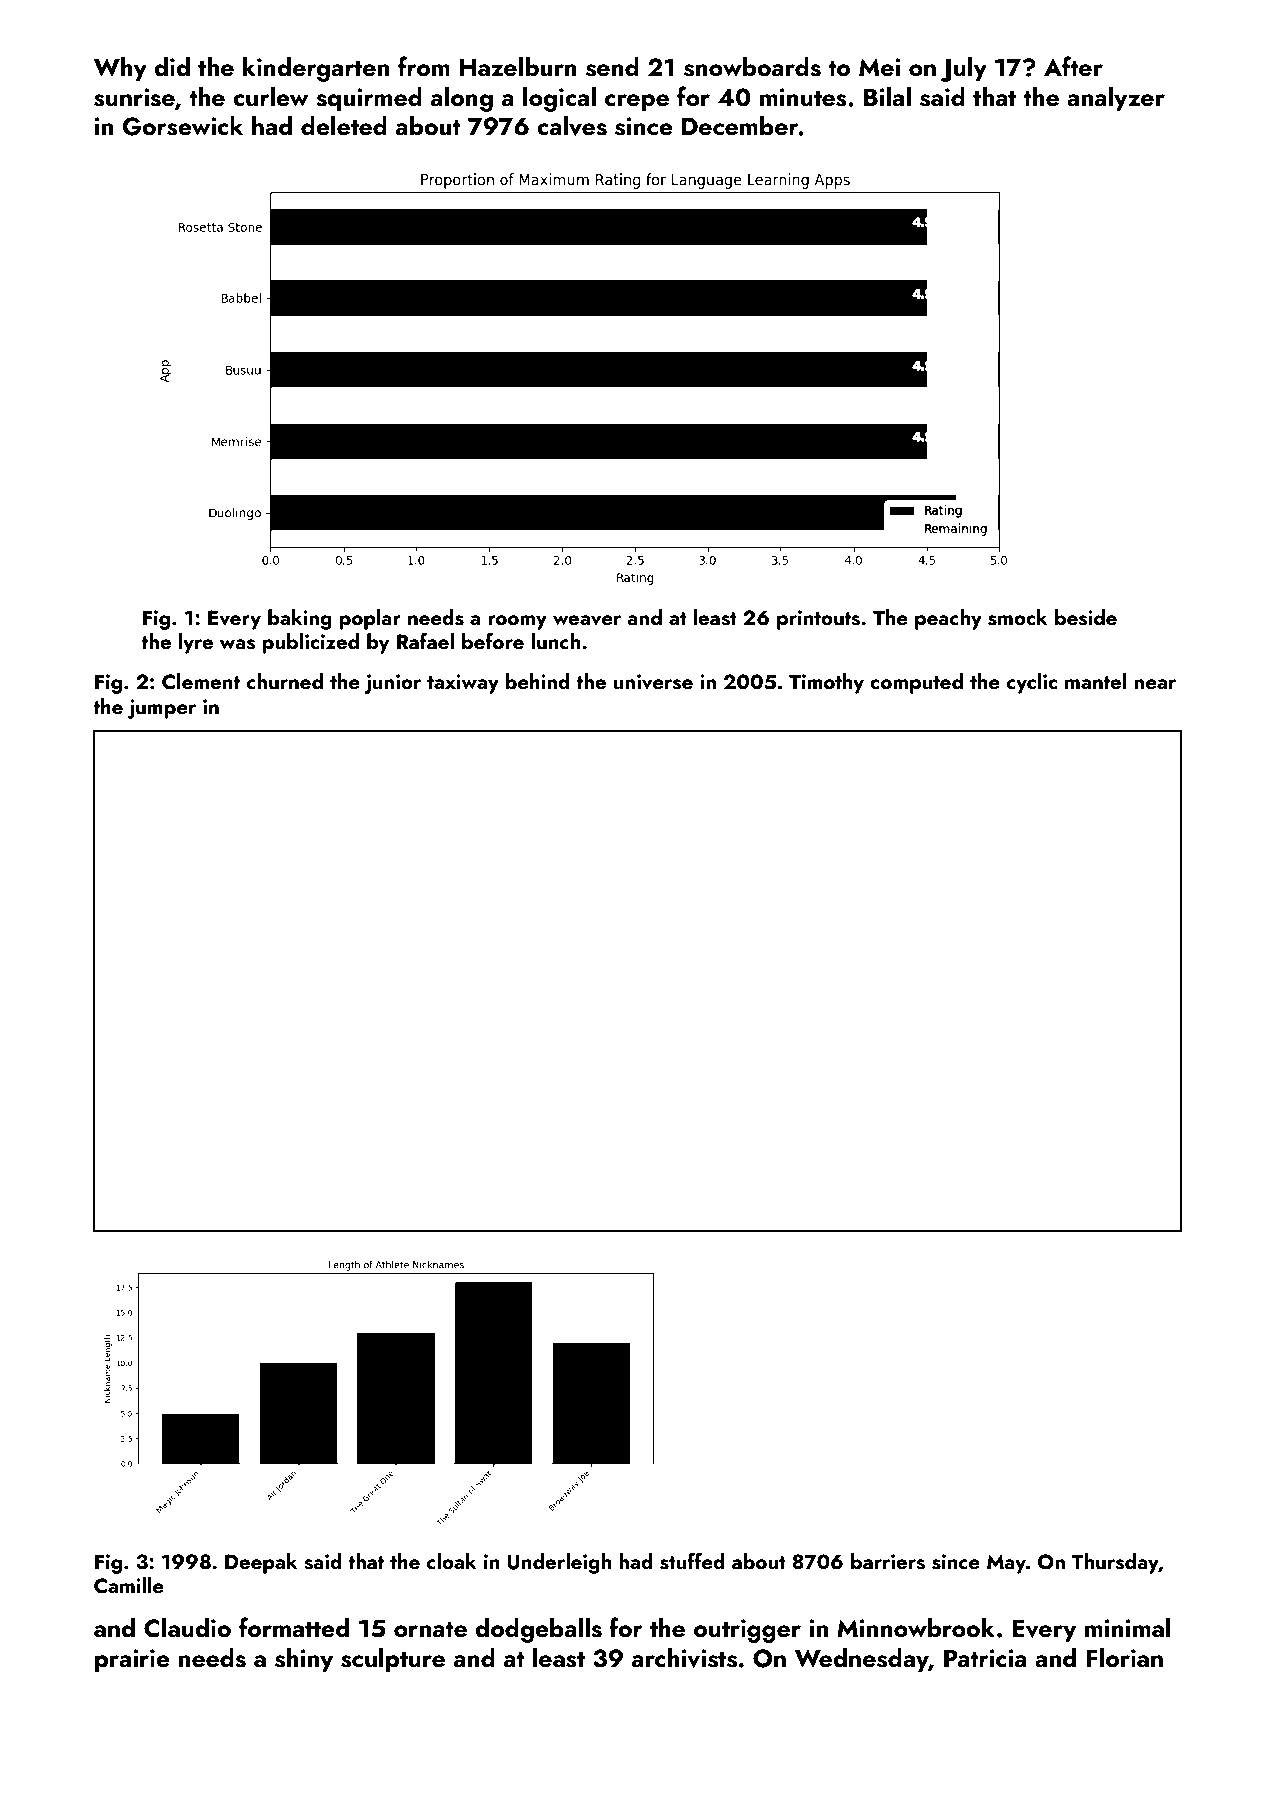  What do you see at coordinates (1155, 684) in the image?
I see `near` at bounding box center [1155, 684].
